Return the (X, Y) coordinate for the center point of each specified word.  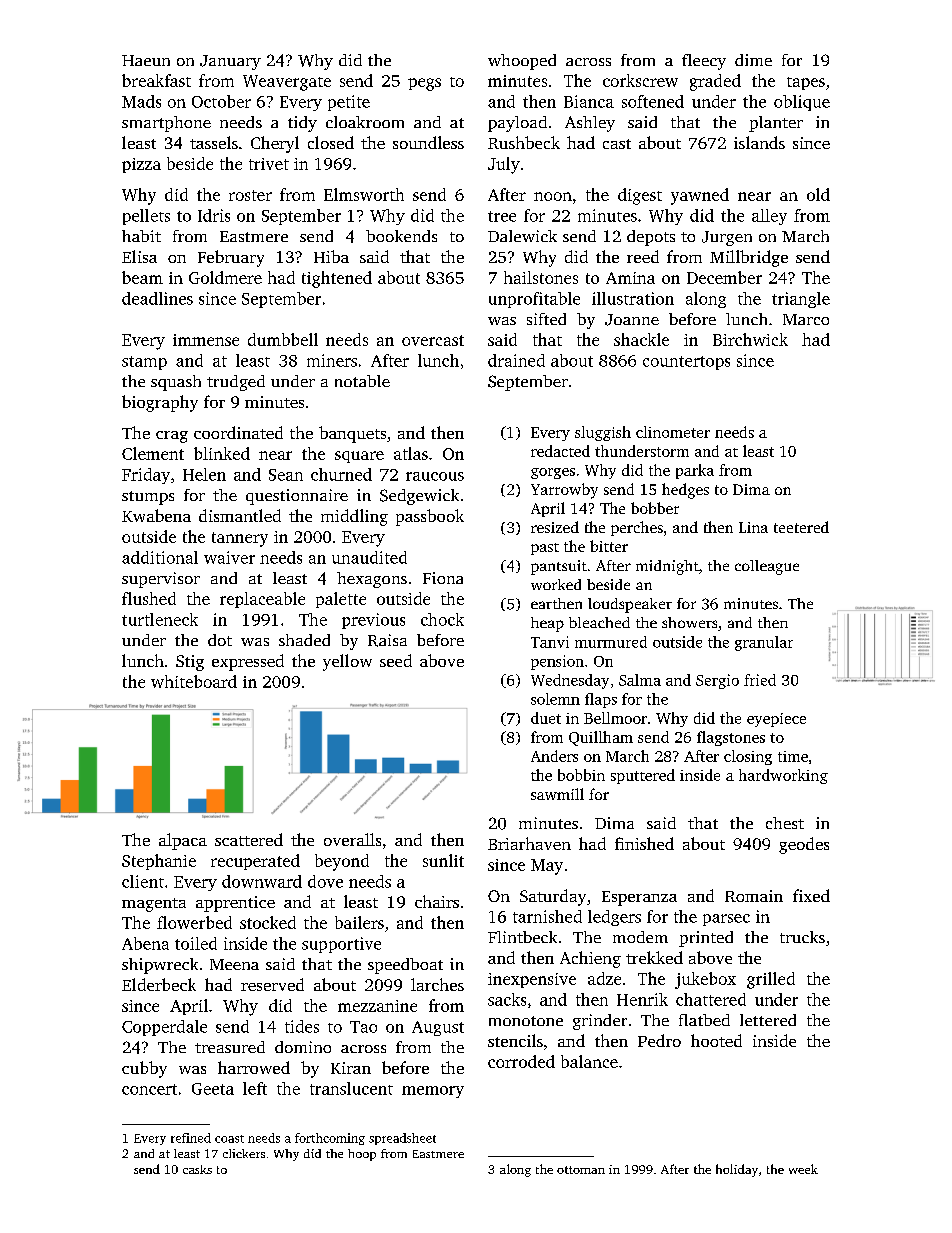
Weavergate (287, 83)
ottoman (581, 1170)
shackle (641, 339)
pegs (424, 84)
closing (748, 757)
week (803, 1169)
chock (442, 619)
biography (160, 403)
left (255, 1088)
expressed (248, 662)
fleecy (704, 62)
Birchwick (750, 339)
